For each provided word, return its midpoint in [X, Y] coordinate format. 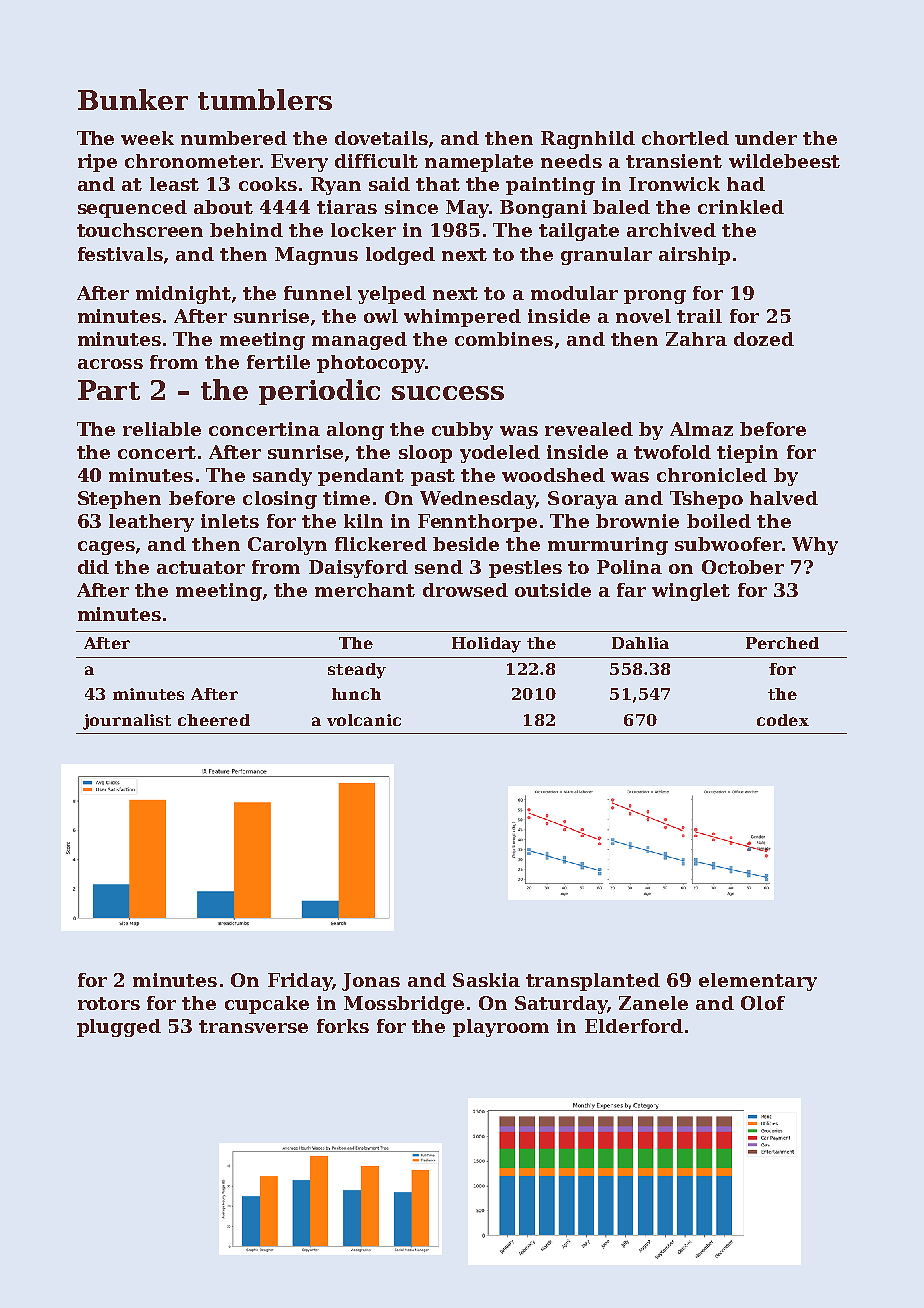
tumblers [265, 99]
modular [574, 293]
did [93, 567]
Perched [782, 643]
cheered [214, 720]
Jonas [371, 982]
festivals [120, 254]
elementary [758, 982]
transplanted [593, 982]
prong [655, 297]
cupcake [267, 1005]
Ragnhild [588, 140]
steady [357, 671]
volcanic [364, 720]
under [766, 138]
